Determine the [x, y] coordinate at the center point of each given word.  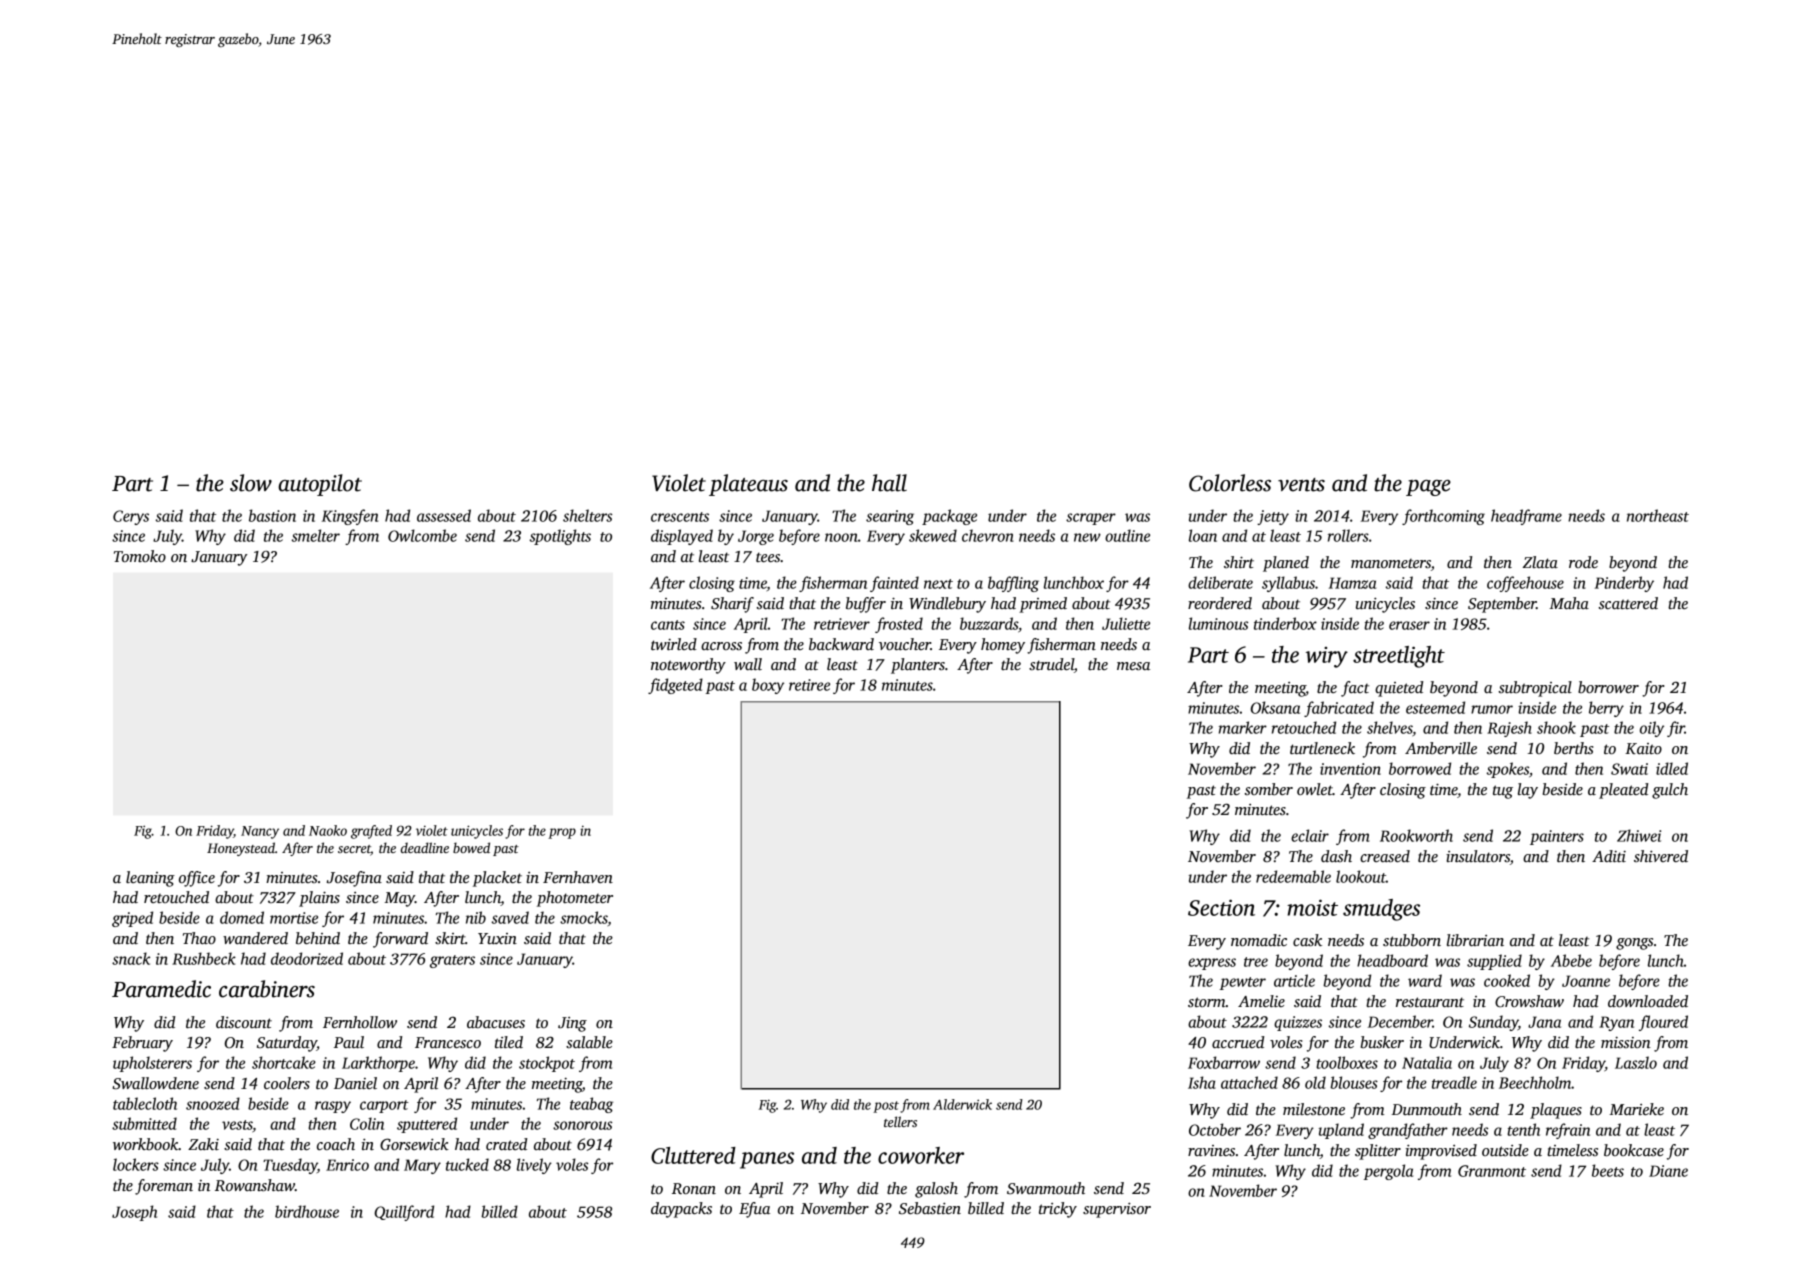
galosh [936, 1190]
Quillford [404, 1213]
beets [1608, 1170]
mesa [1133, 666]
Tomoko [140, 556]
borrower [1608, 687]
